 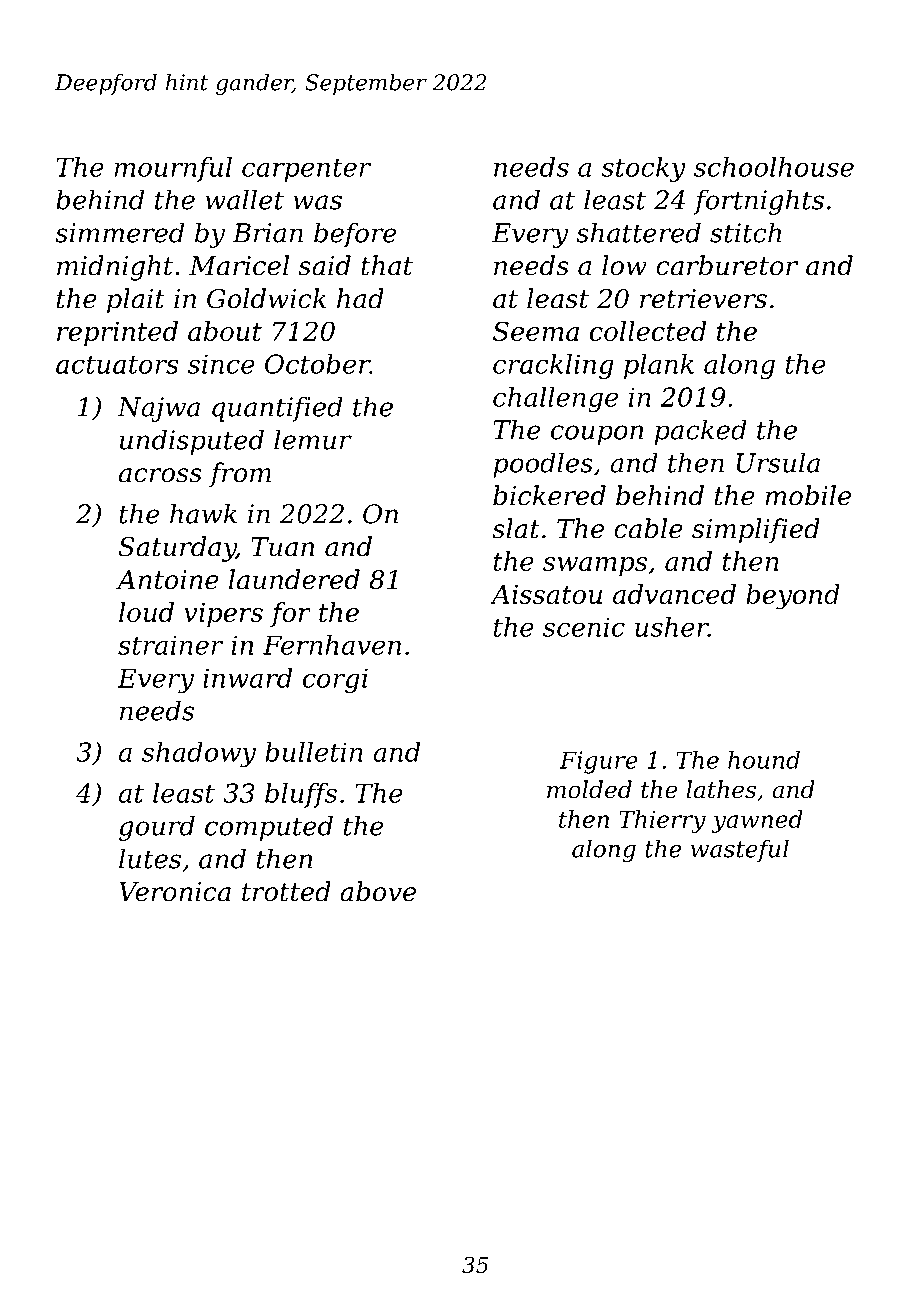 What do you see at coordinates (553, 366) in the document?
I see `crackling` at bounding box center [553, 366].
